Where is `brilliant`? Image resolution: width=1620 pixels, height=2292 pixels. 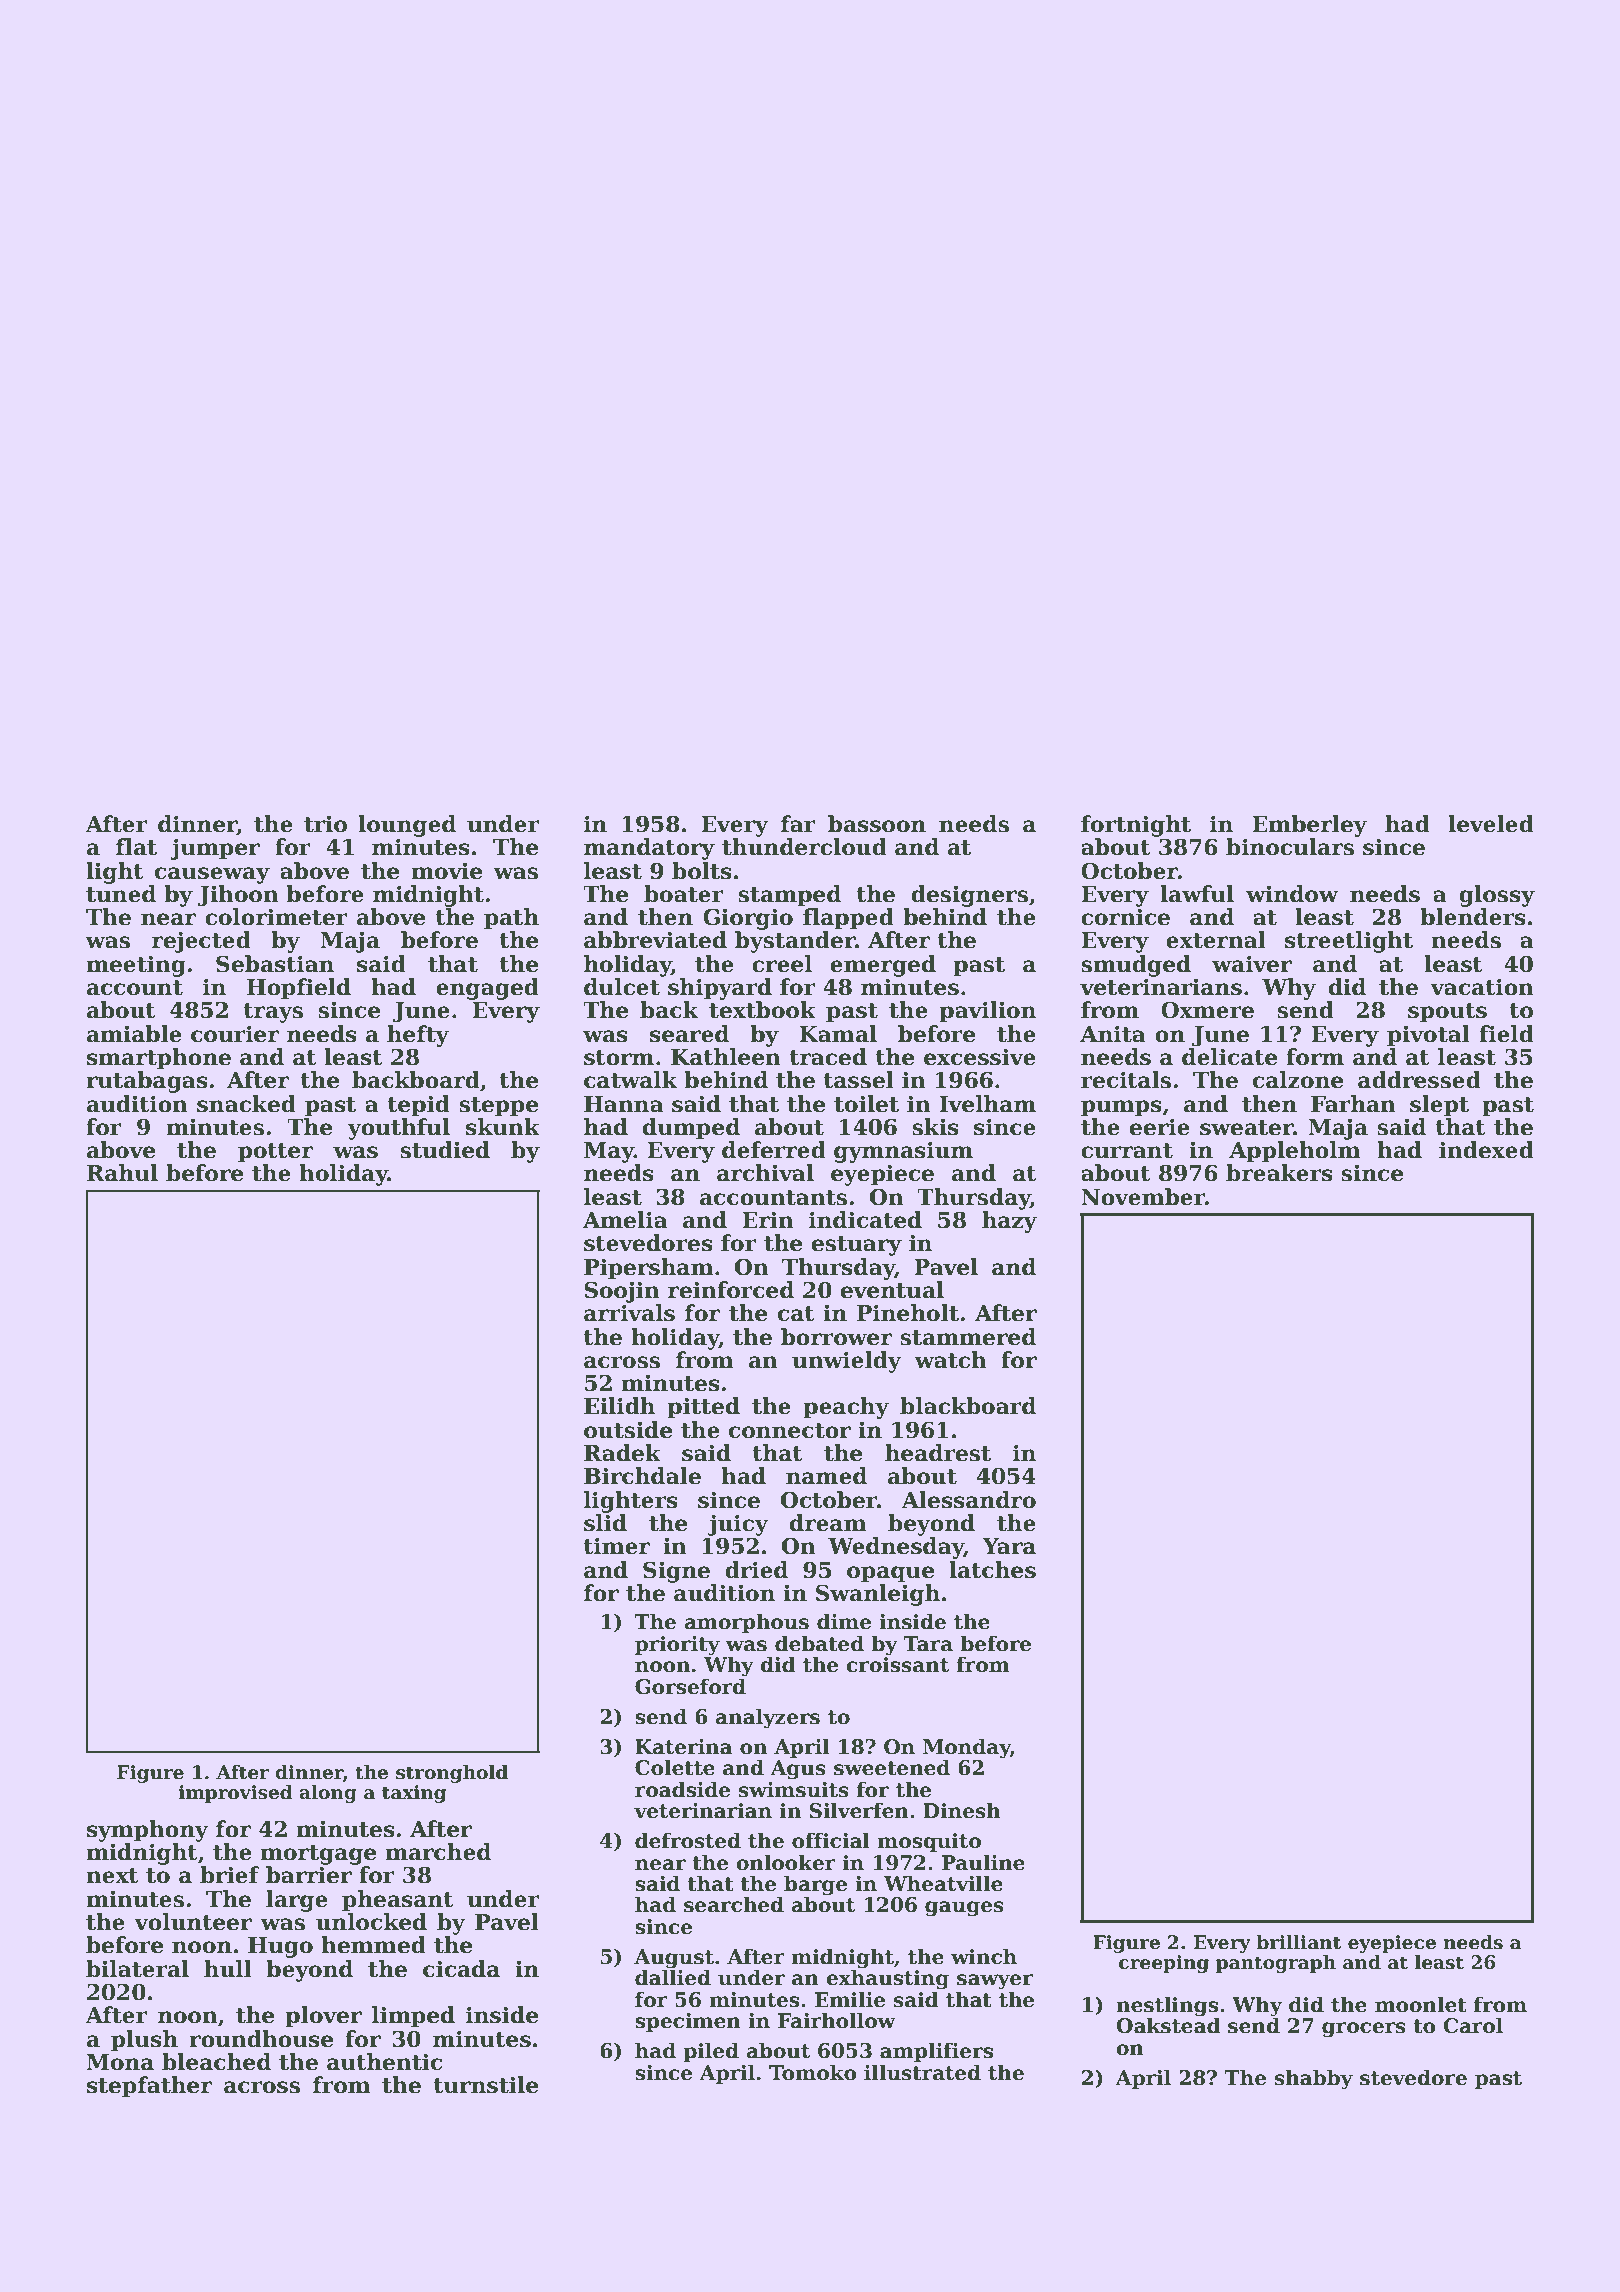
brilliant is located at coordinates (1298, 1942).
